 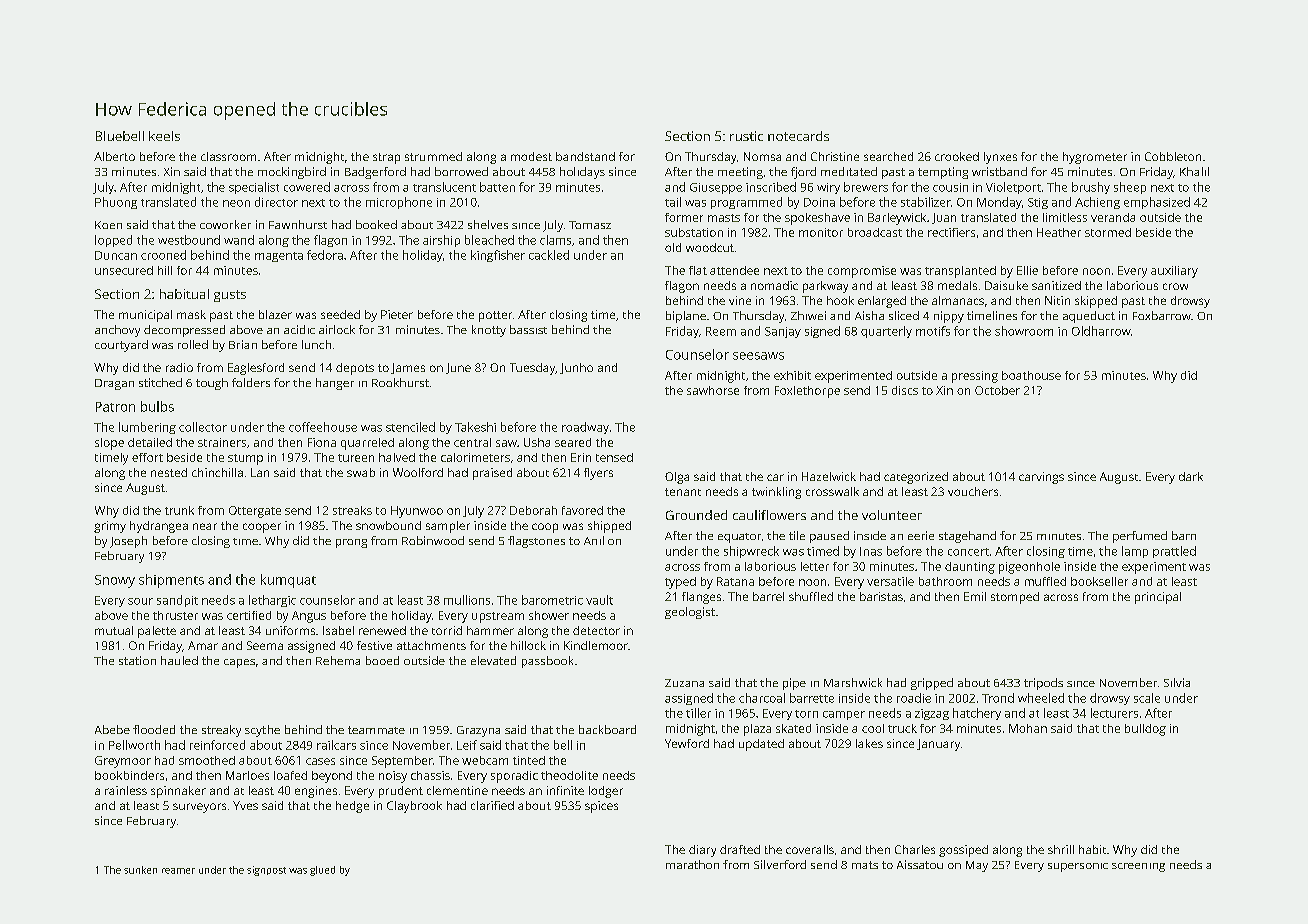 What do you see at coordinates (807, 392) in the page?
I see `Foxlethorpe` at bounding box center [807, 392].
